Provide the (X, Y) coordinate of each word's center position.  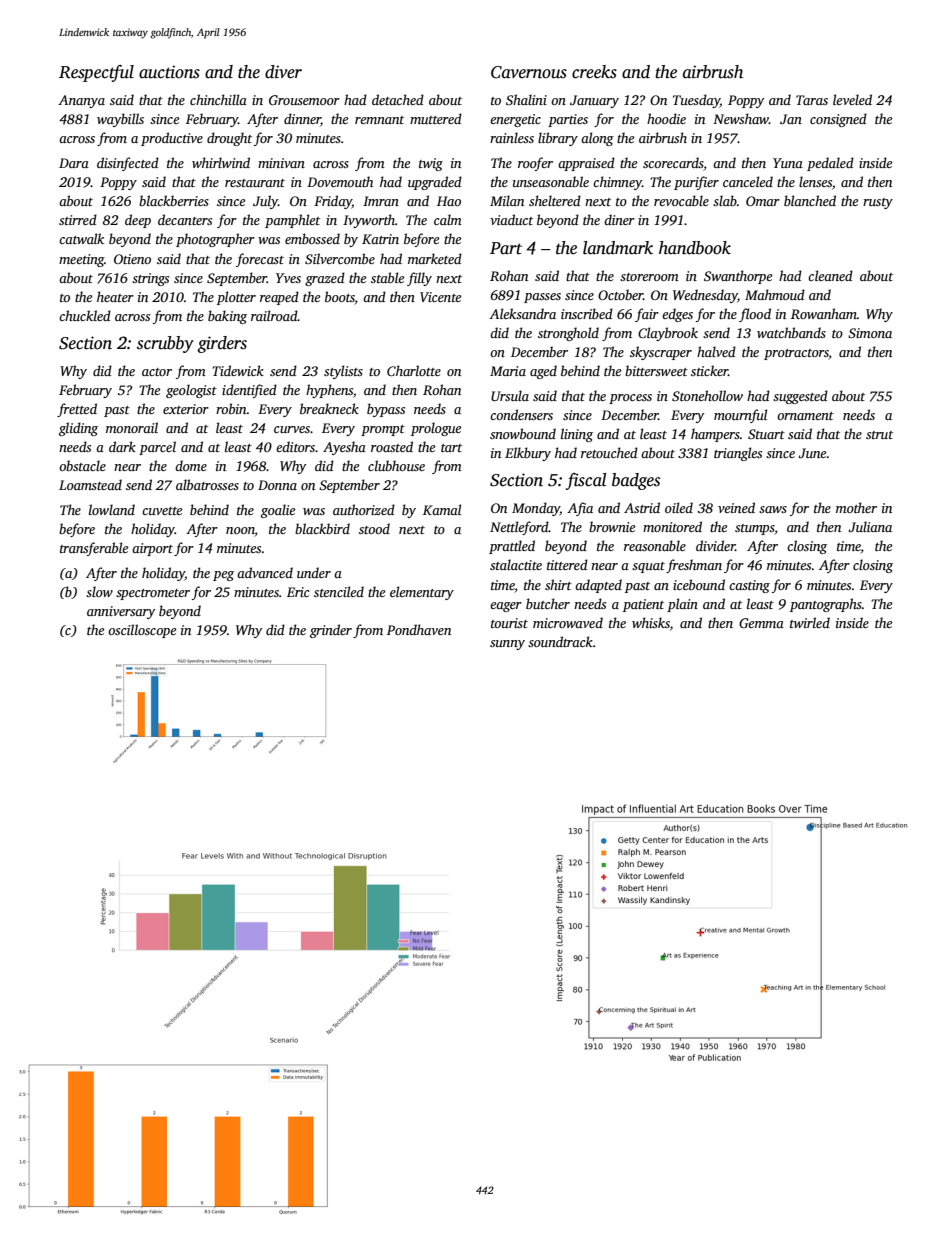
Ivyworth (369, 221)
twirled (810, 622)
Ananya (81, 101)
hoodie (666, 118)
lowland (112, 509)
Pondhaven (419, 629)
